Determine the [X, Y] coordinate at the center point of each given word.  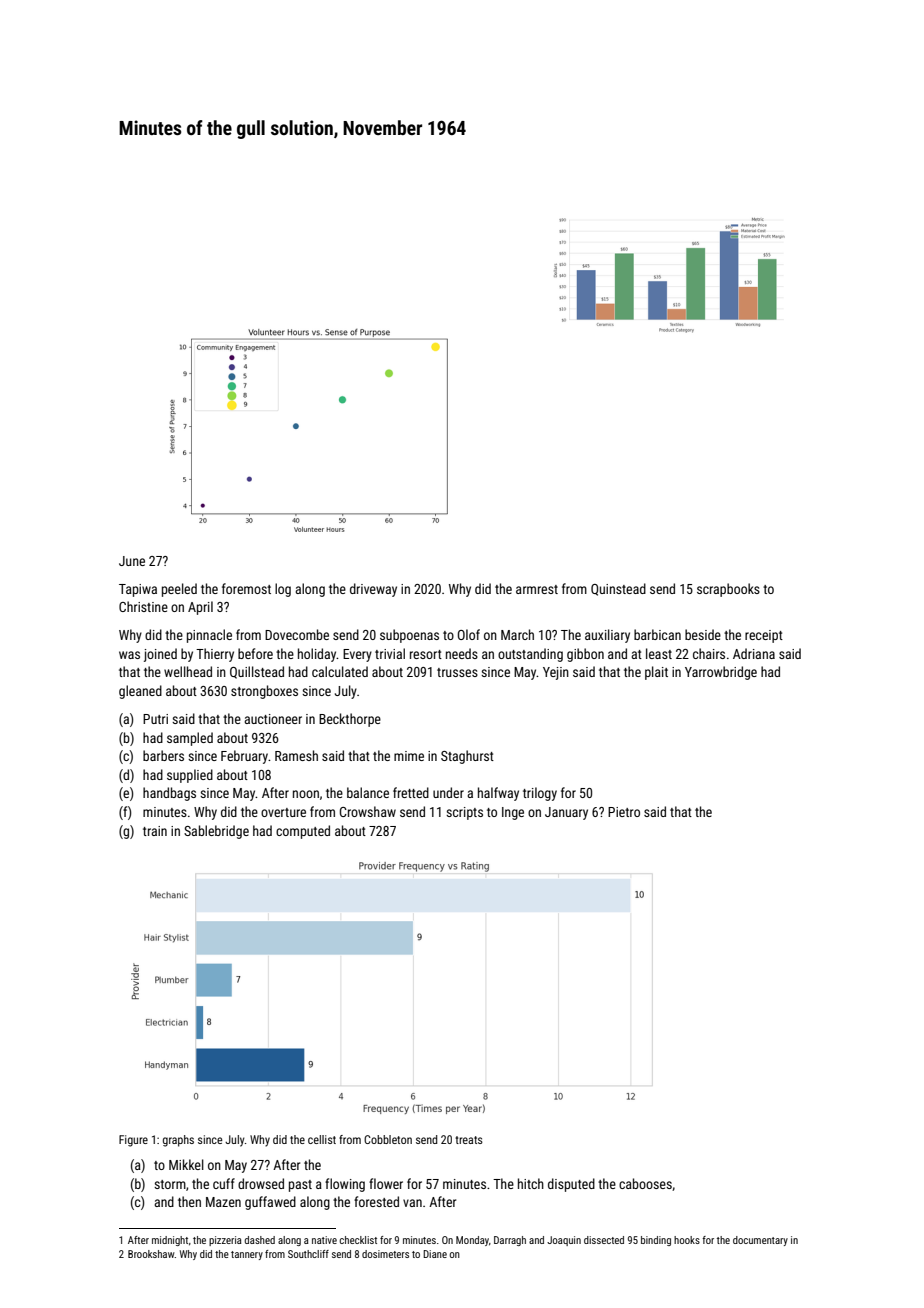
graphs [178, 1141]
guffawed [270, 1203]
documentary [760, 1241]
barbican [657, 634]
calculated [340, 671]
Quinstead [618, 589]
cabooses [645, 1183]
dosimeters [385, 1254]
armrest [537, 589]
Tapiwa [138, 590]
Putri [155, 719]
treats [469, 1140]
